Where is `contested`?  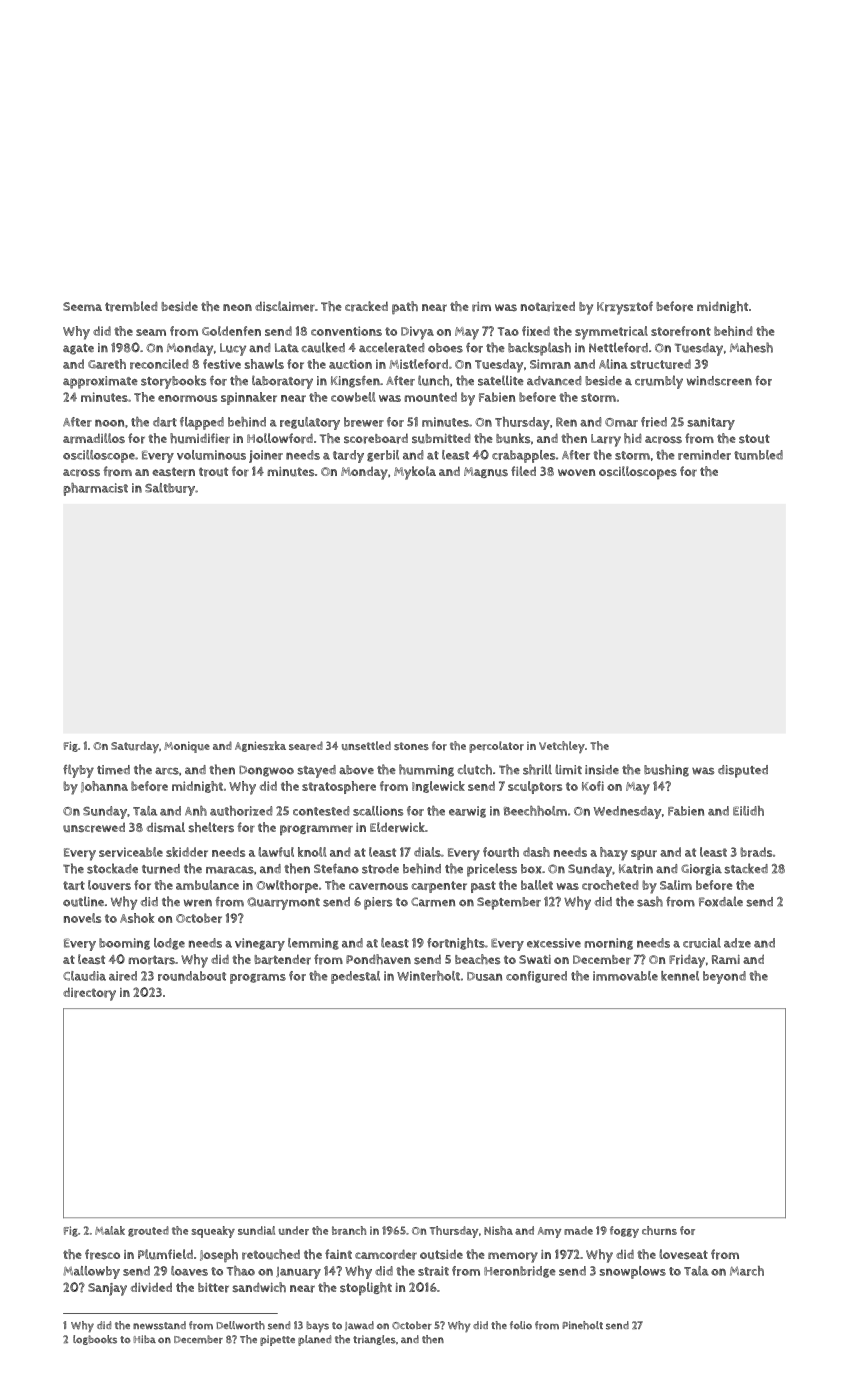 contested is located at coordinates (321, 811).
